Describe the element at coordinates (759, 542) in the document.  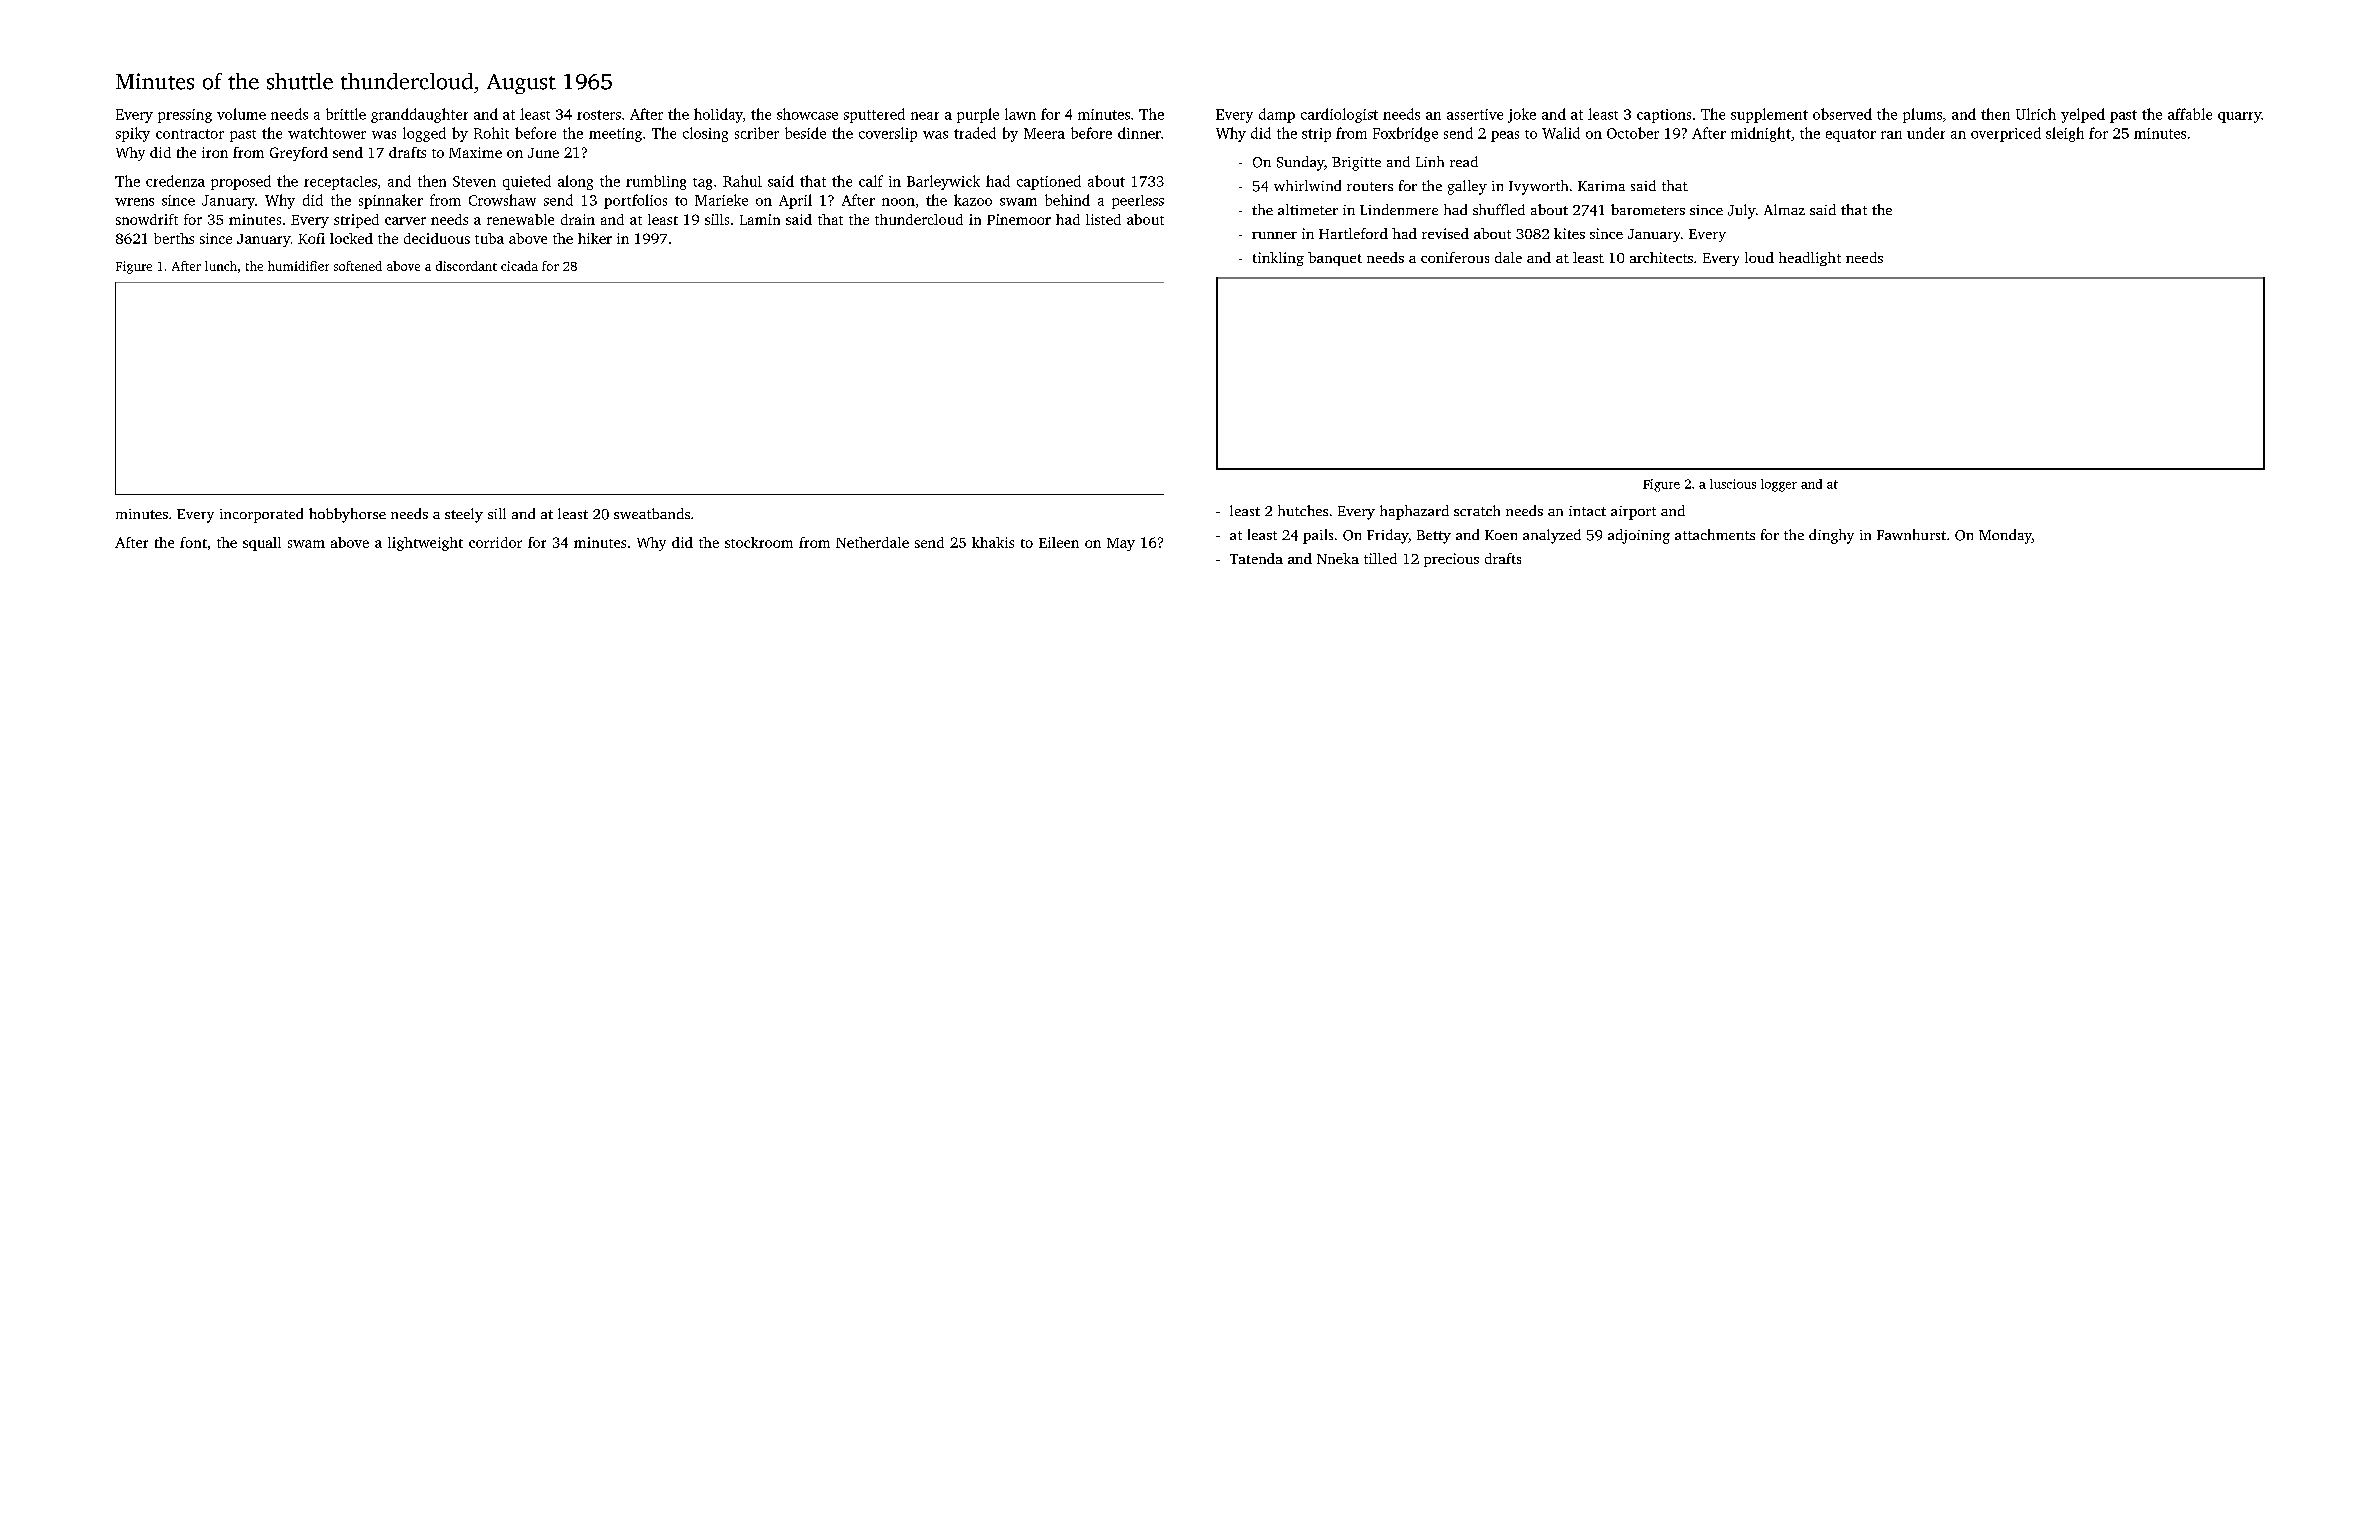
I see `stockroom` at that location.
